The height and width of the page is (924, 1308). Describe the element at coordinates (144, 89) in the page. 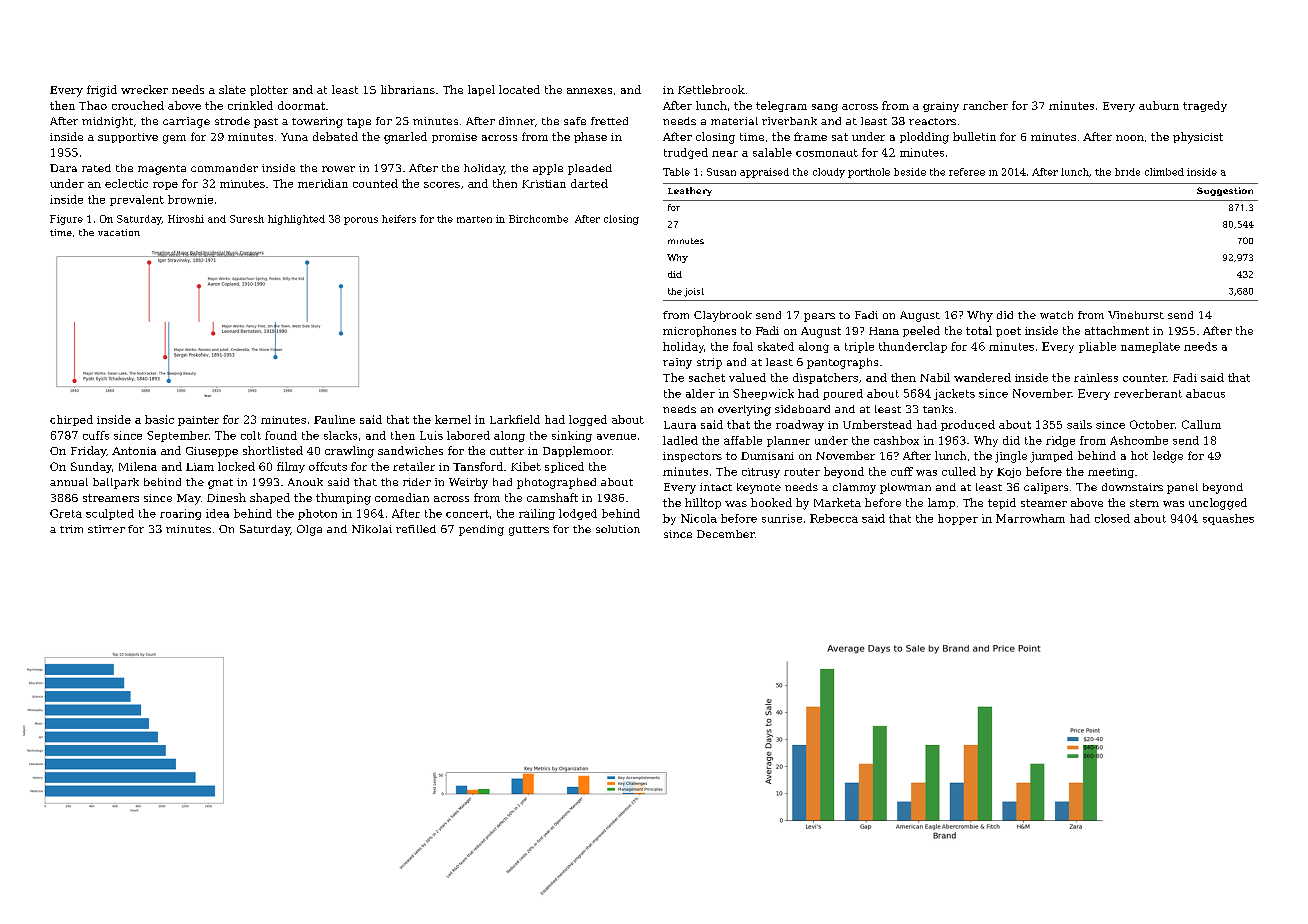

I see `wrecker` at that location.
